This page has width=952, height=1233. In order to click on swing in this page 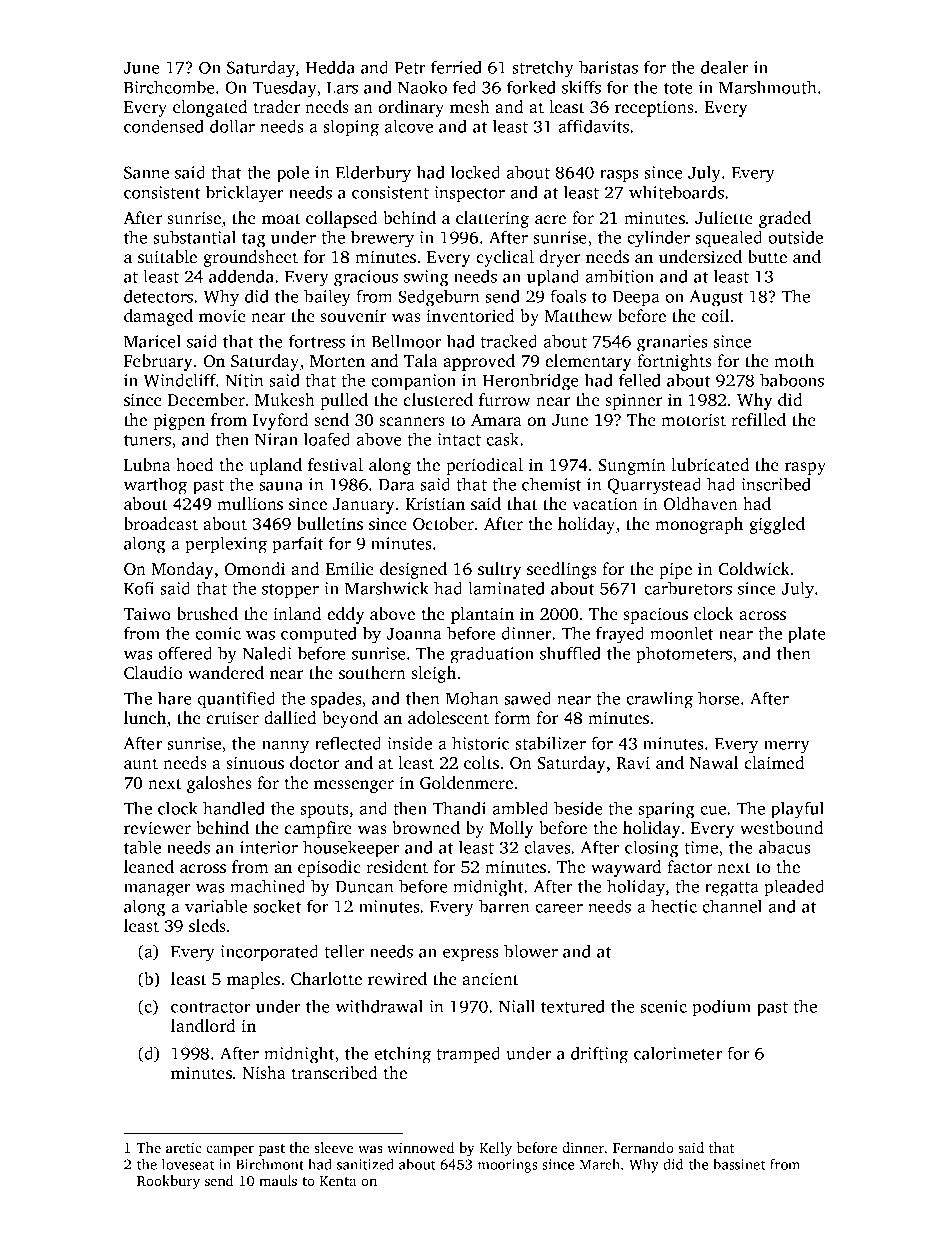, I will do `click(426, 278)`.
